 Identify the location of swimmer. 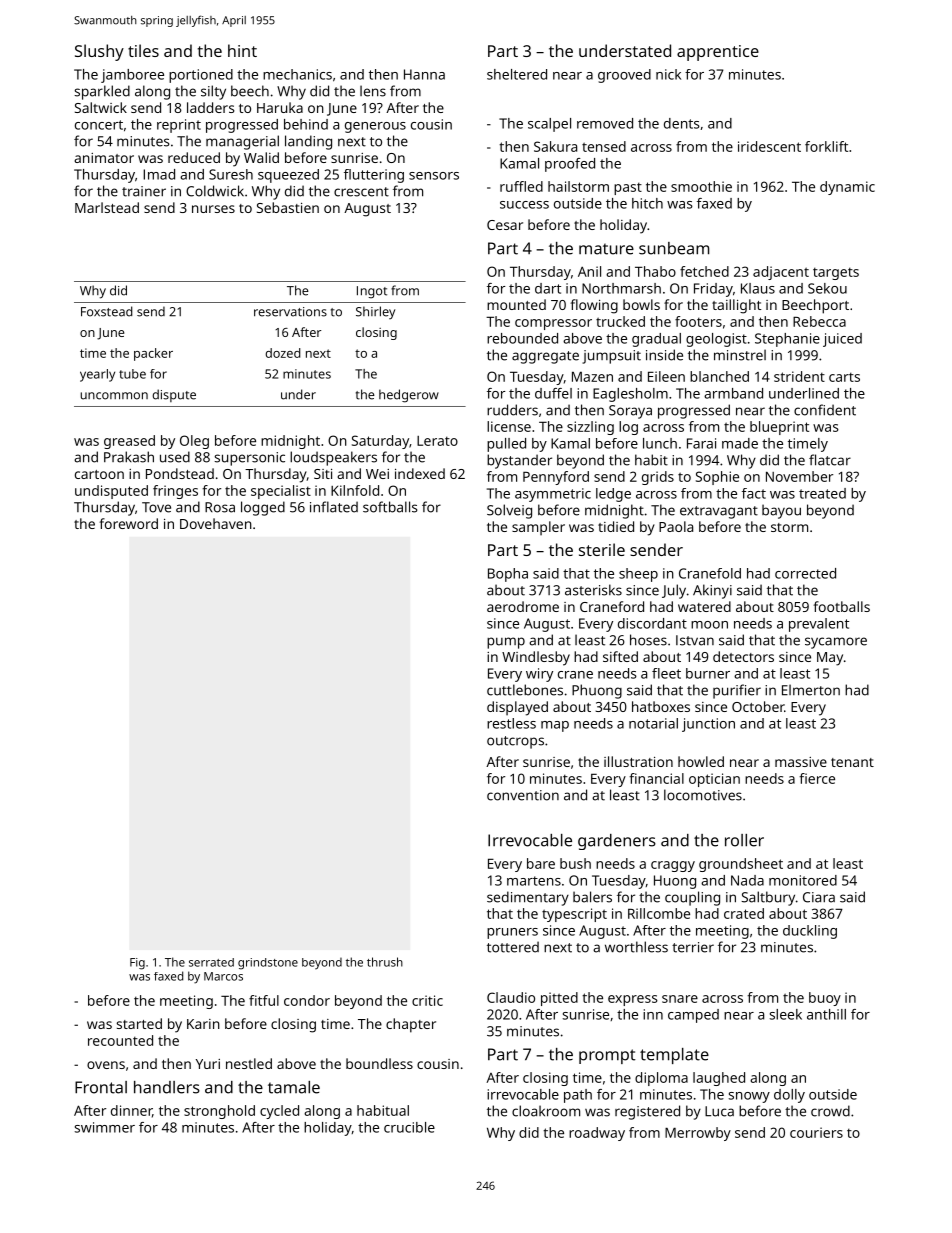
(105, 1127).
